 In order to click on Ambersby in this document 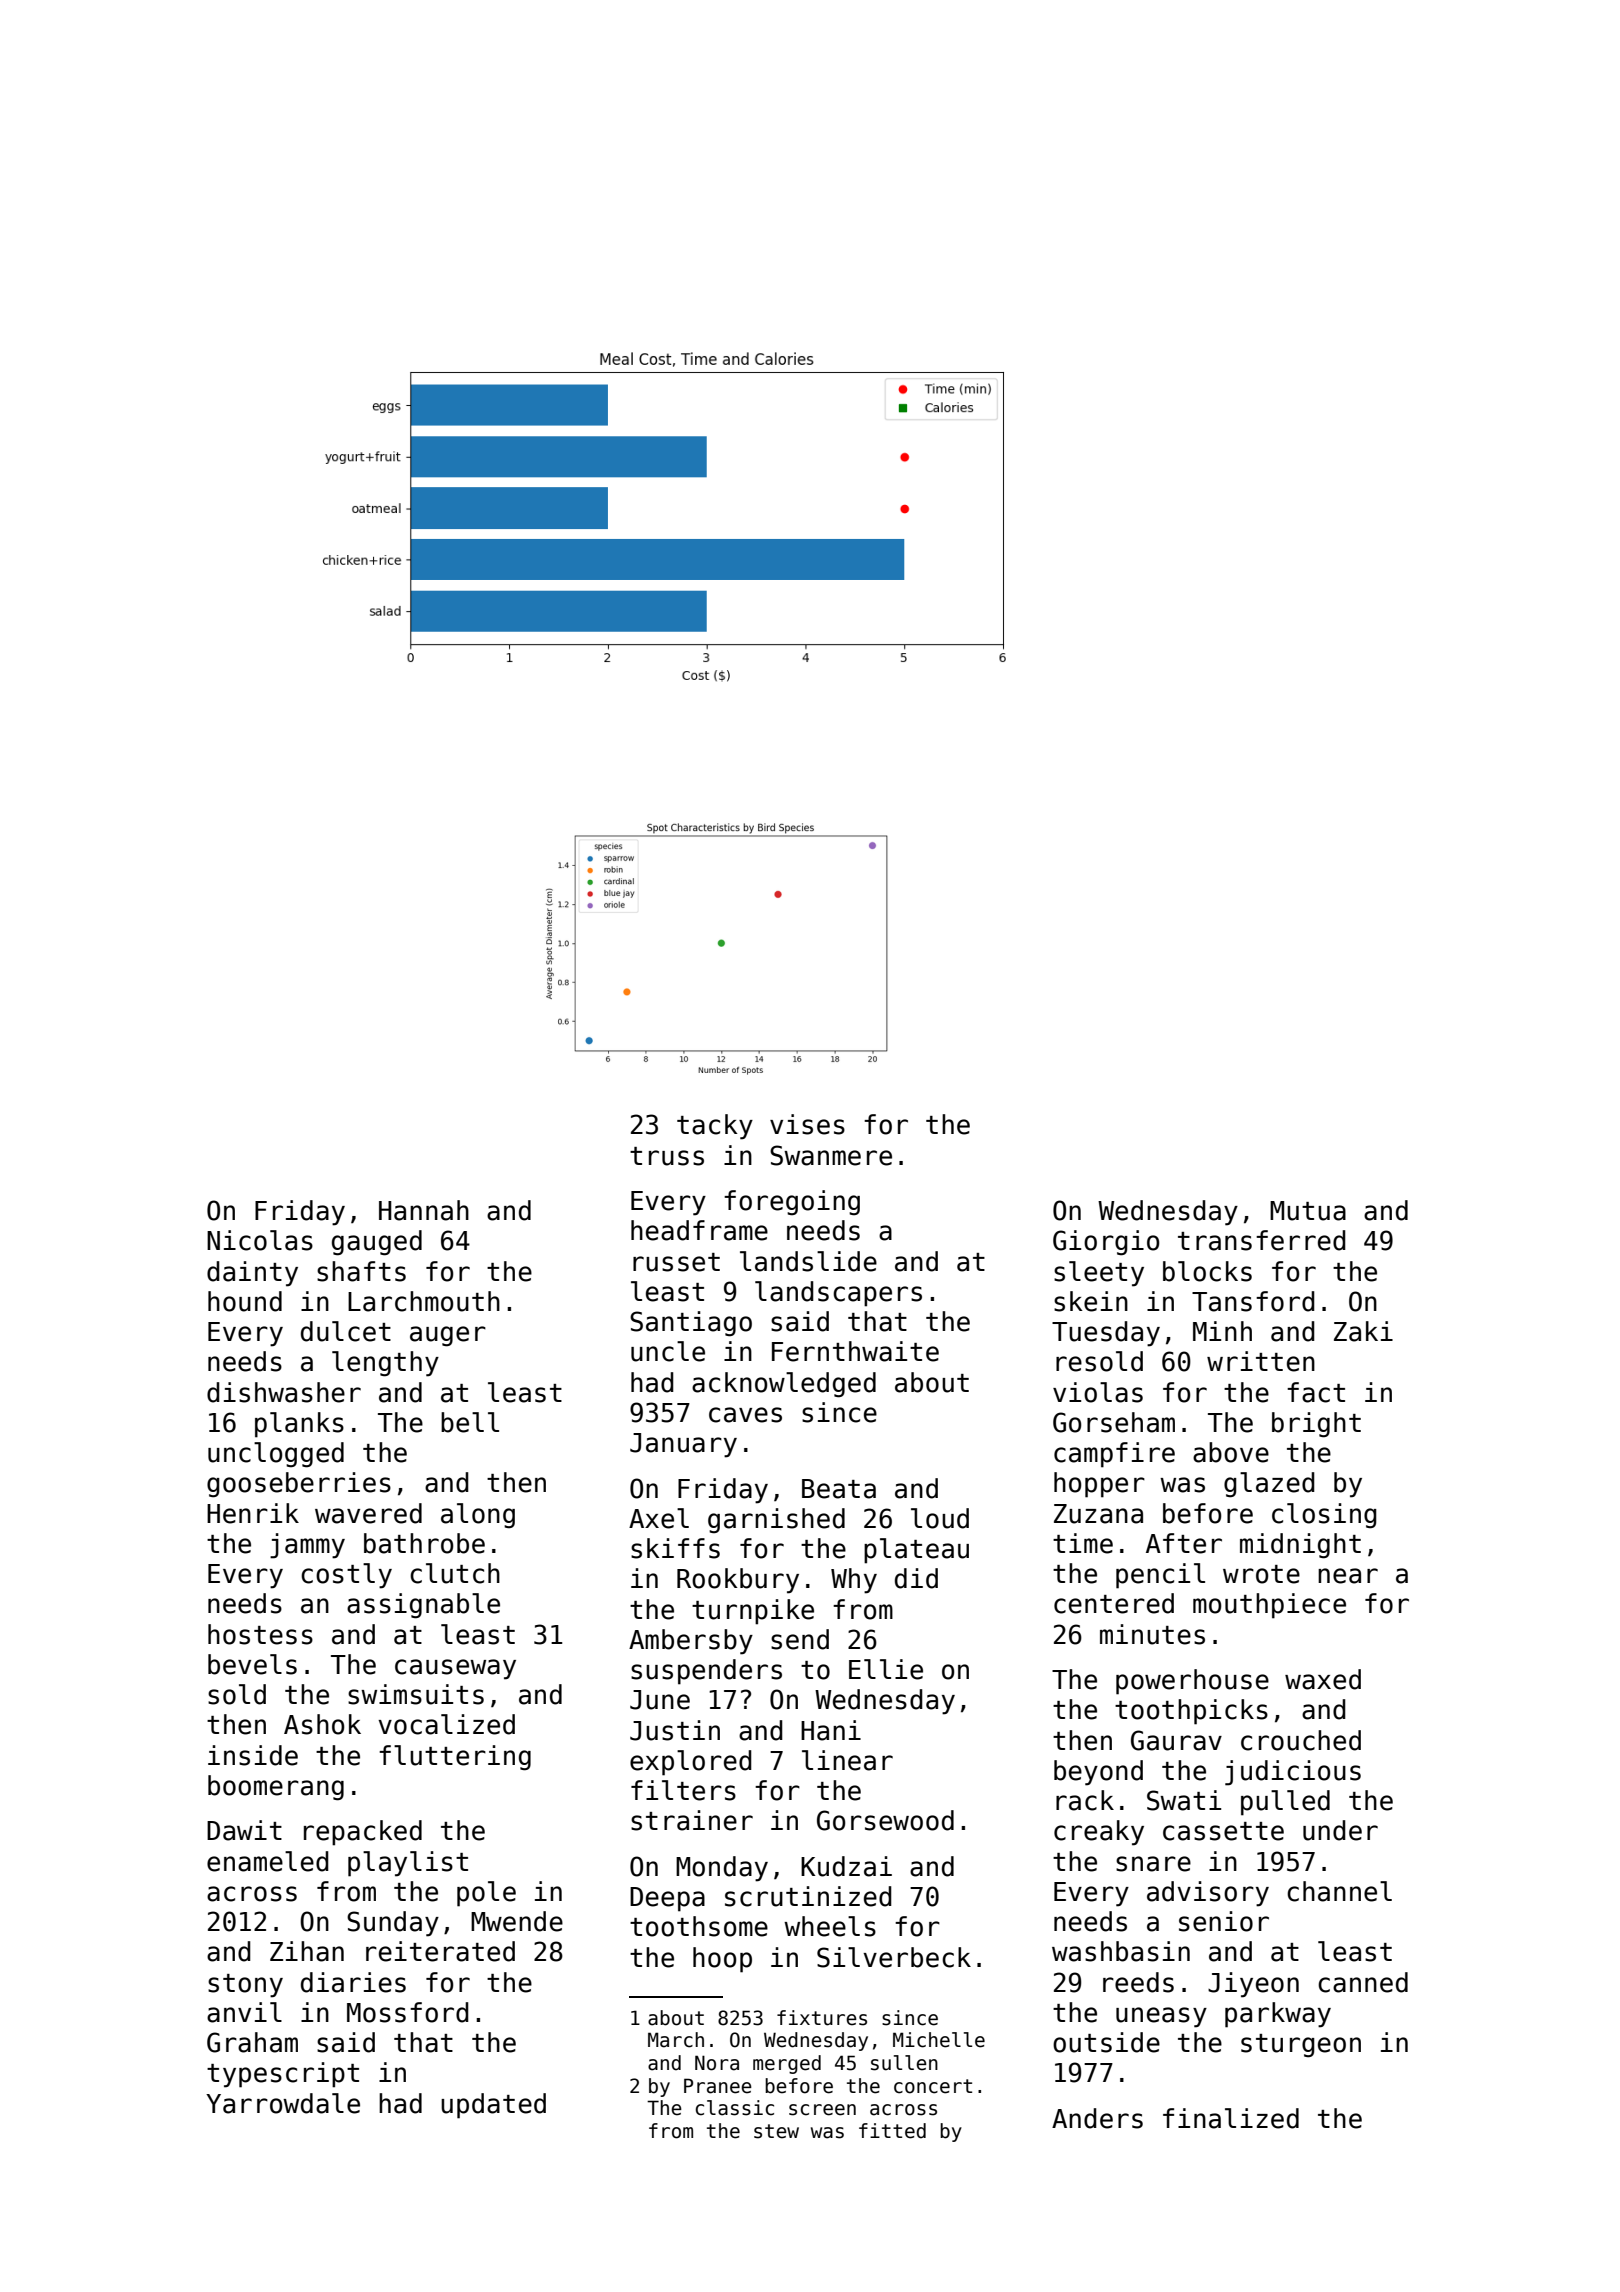, I will do `click(691, 1642)`.
